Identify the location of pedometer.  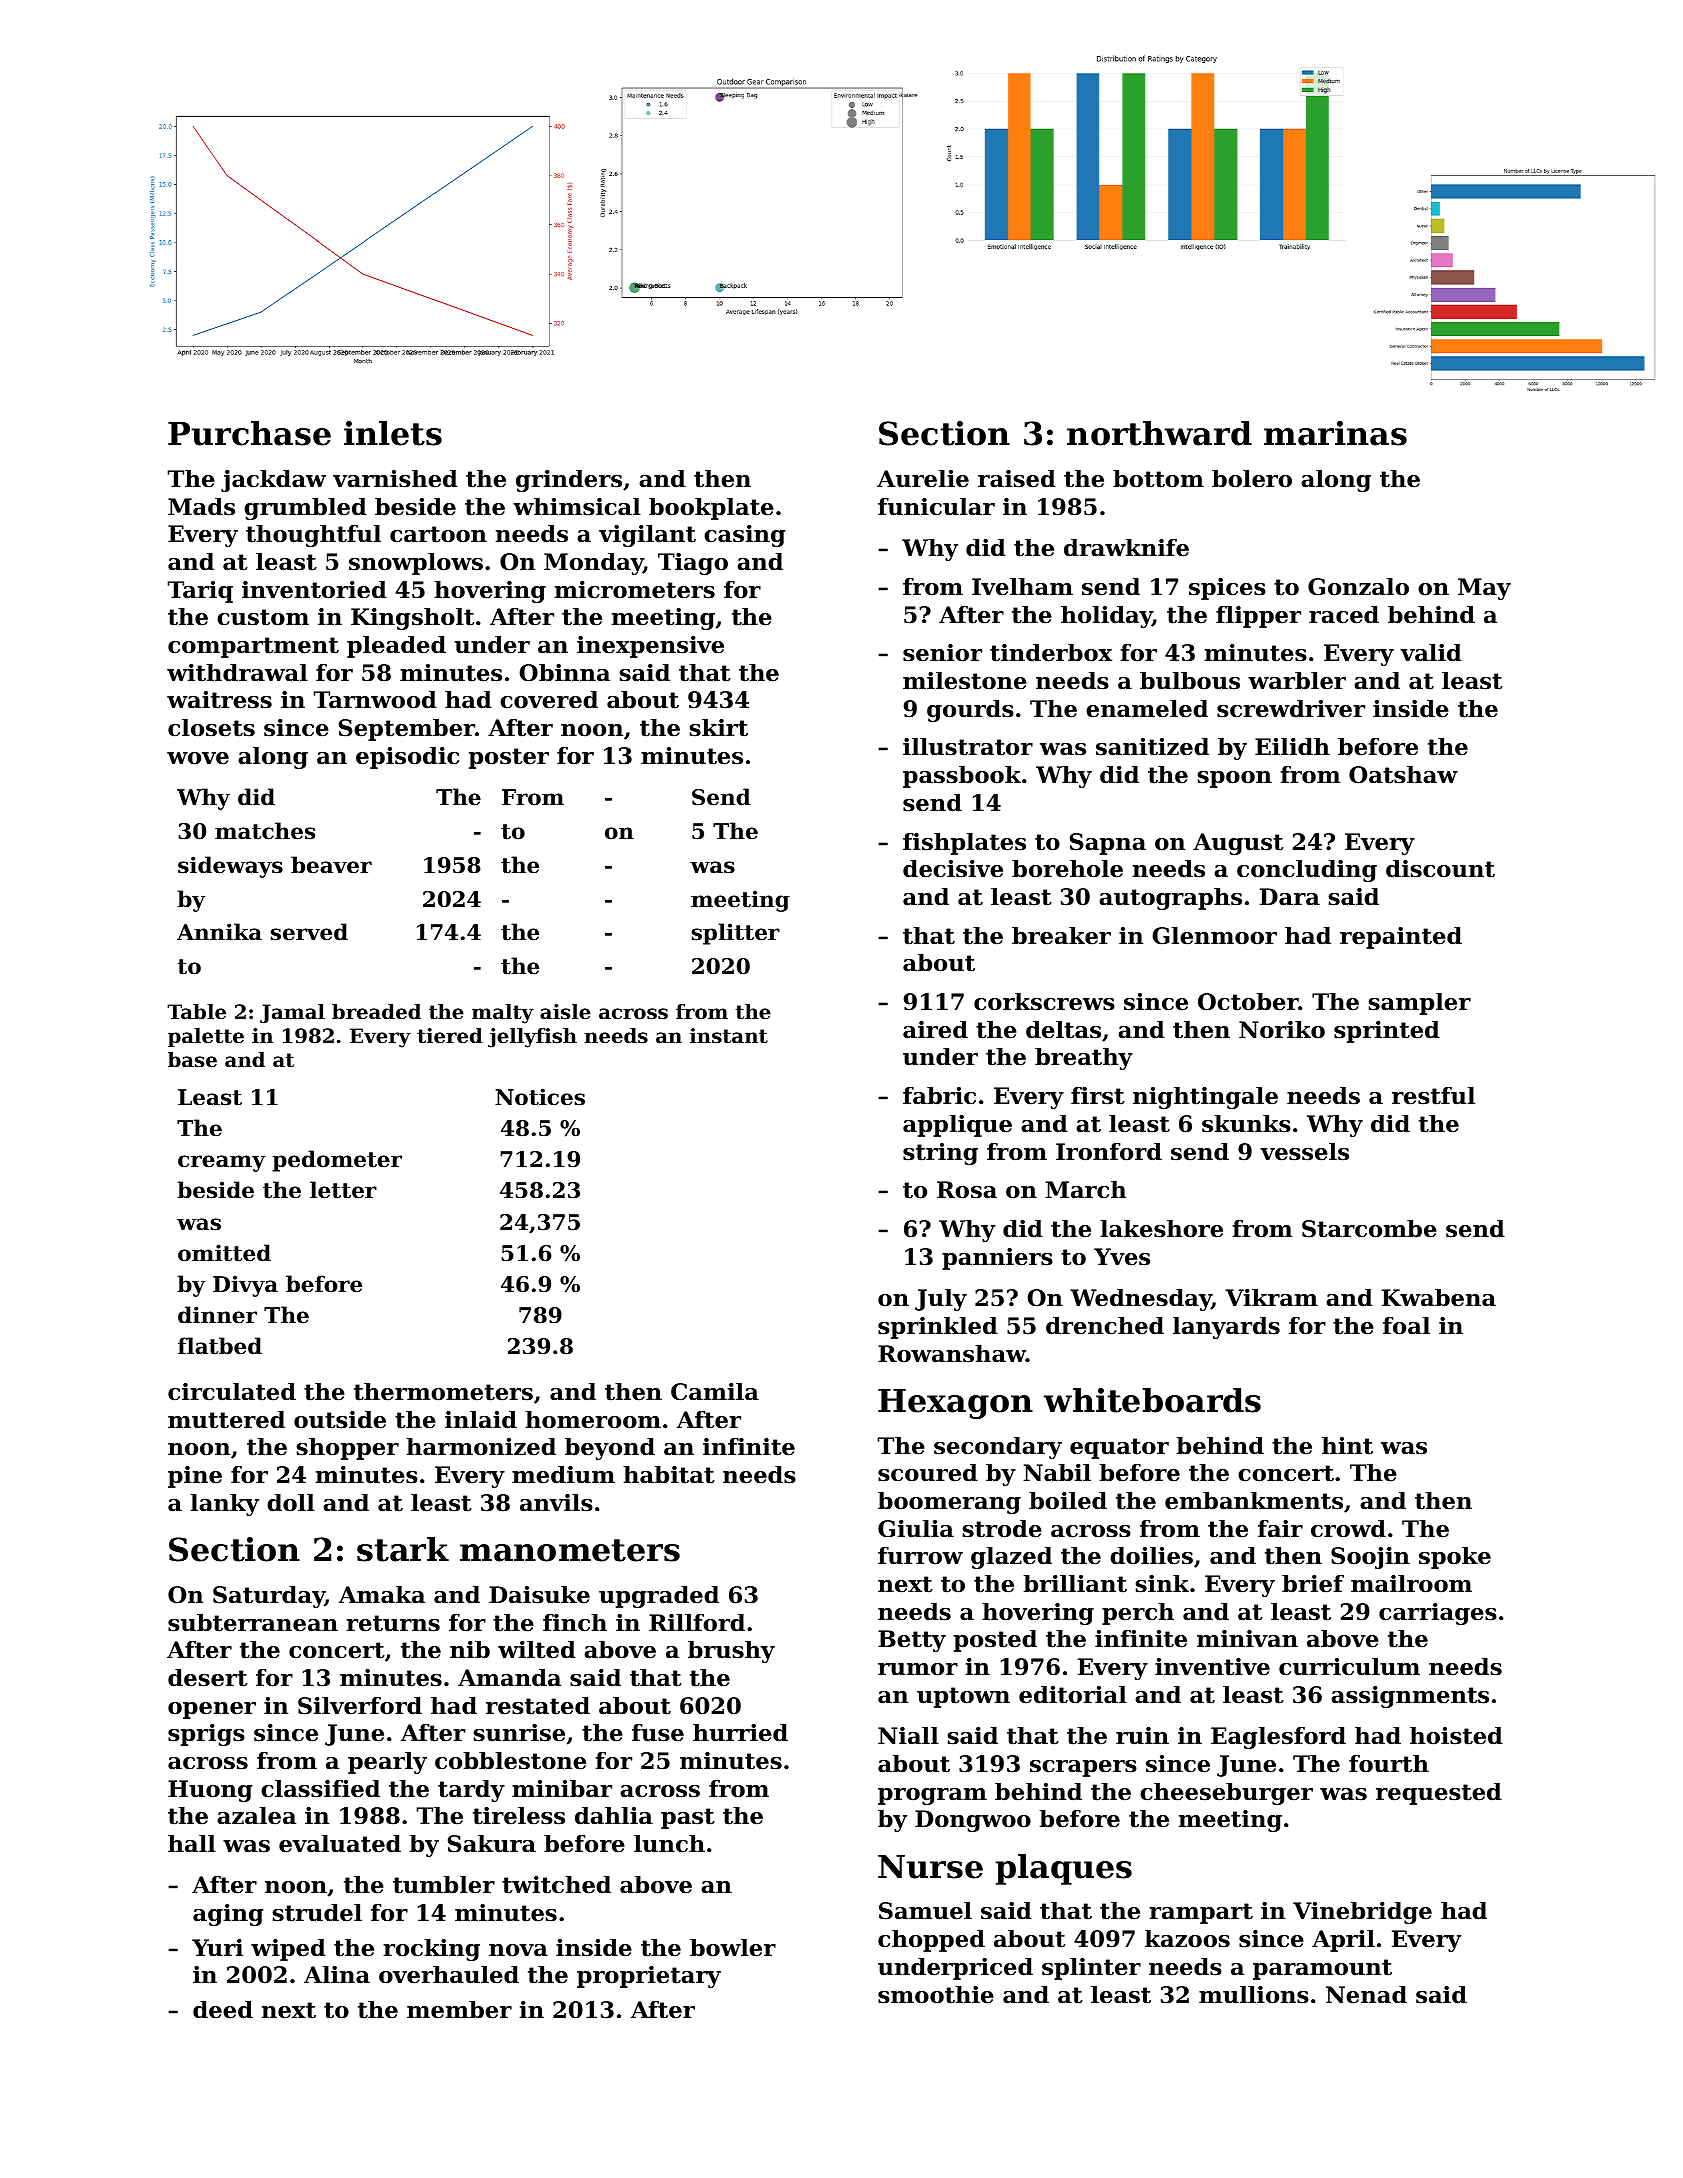
(337, 1161).
